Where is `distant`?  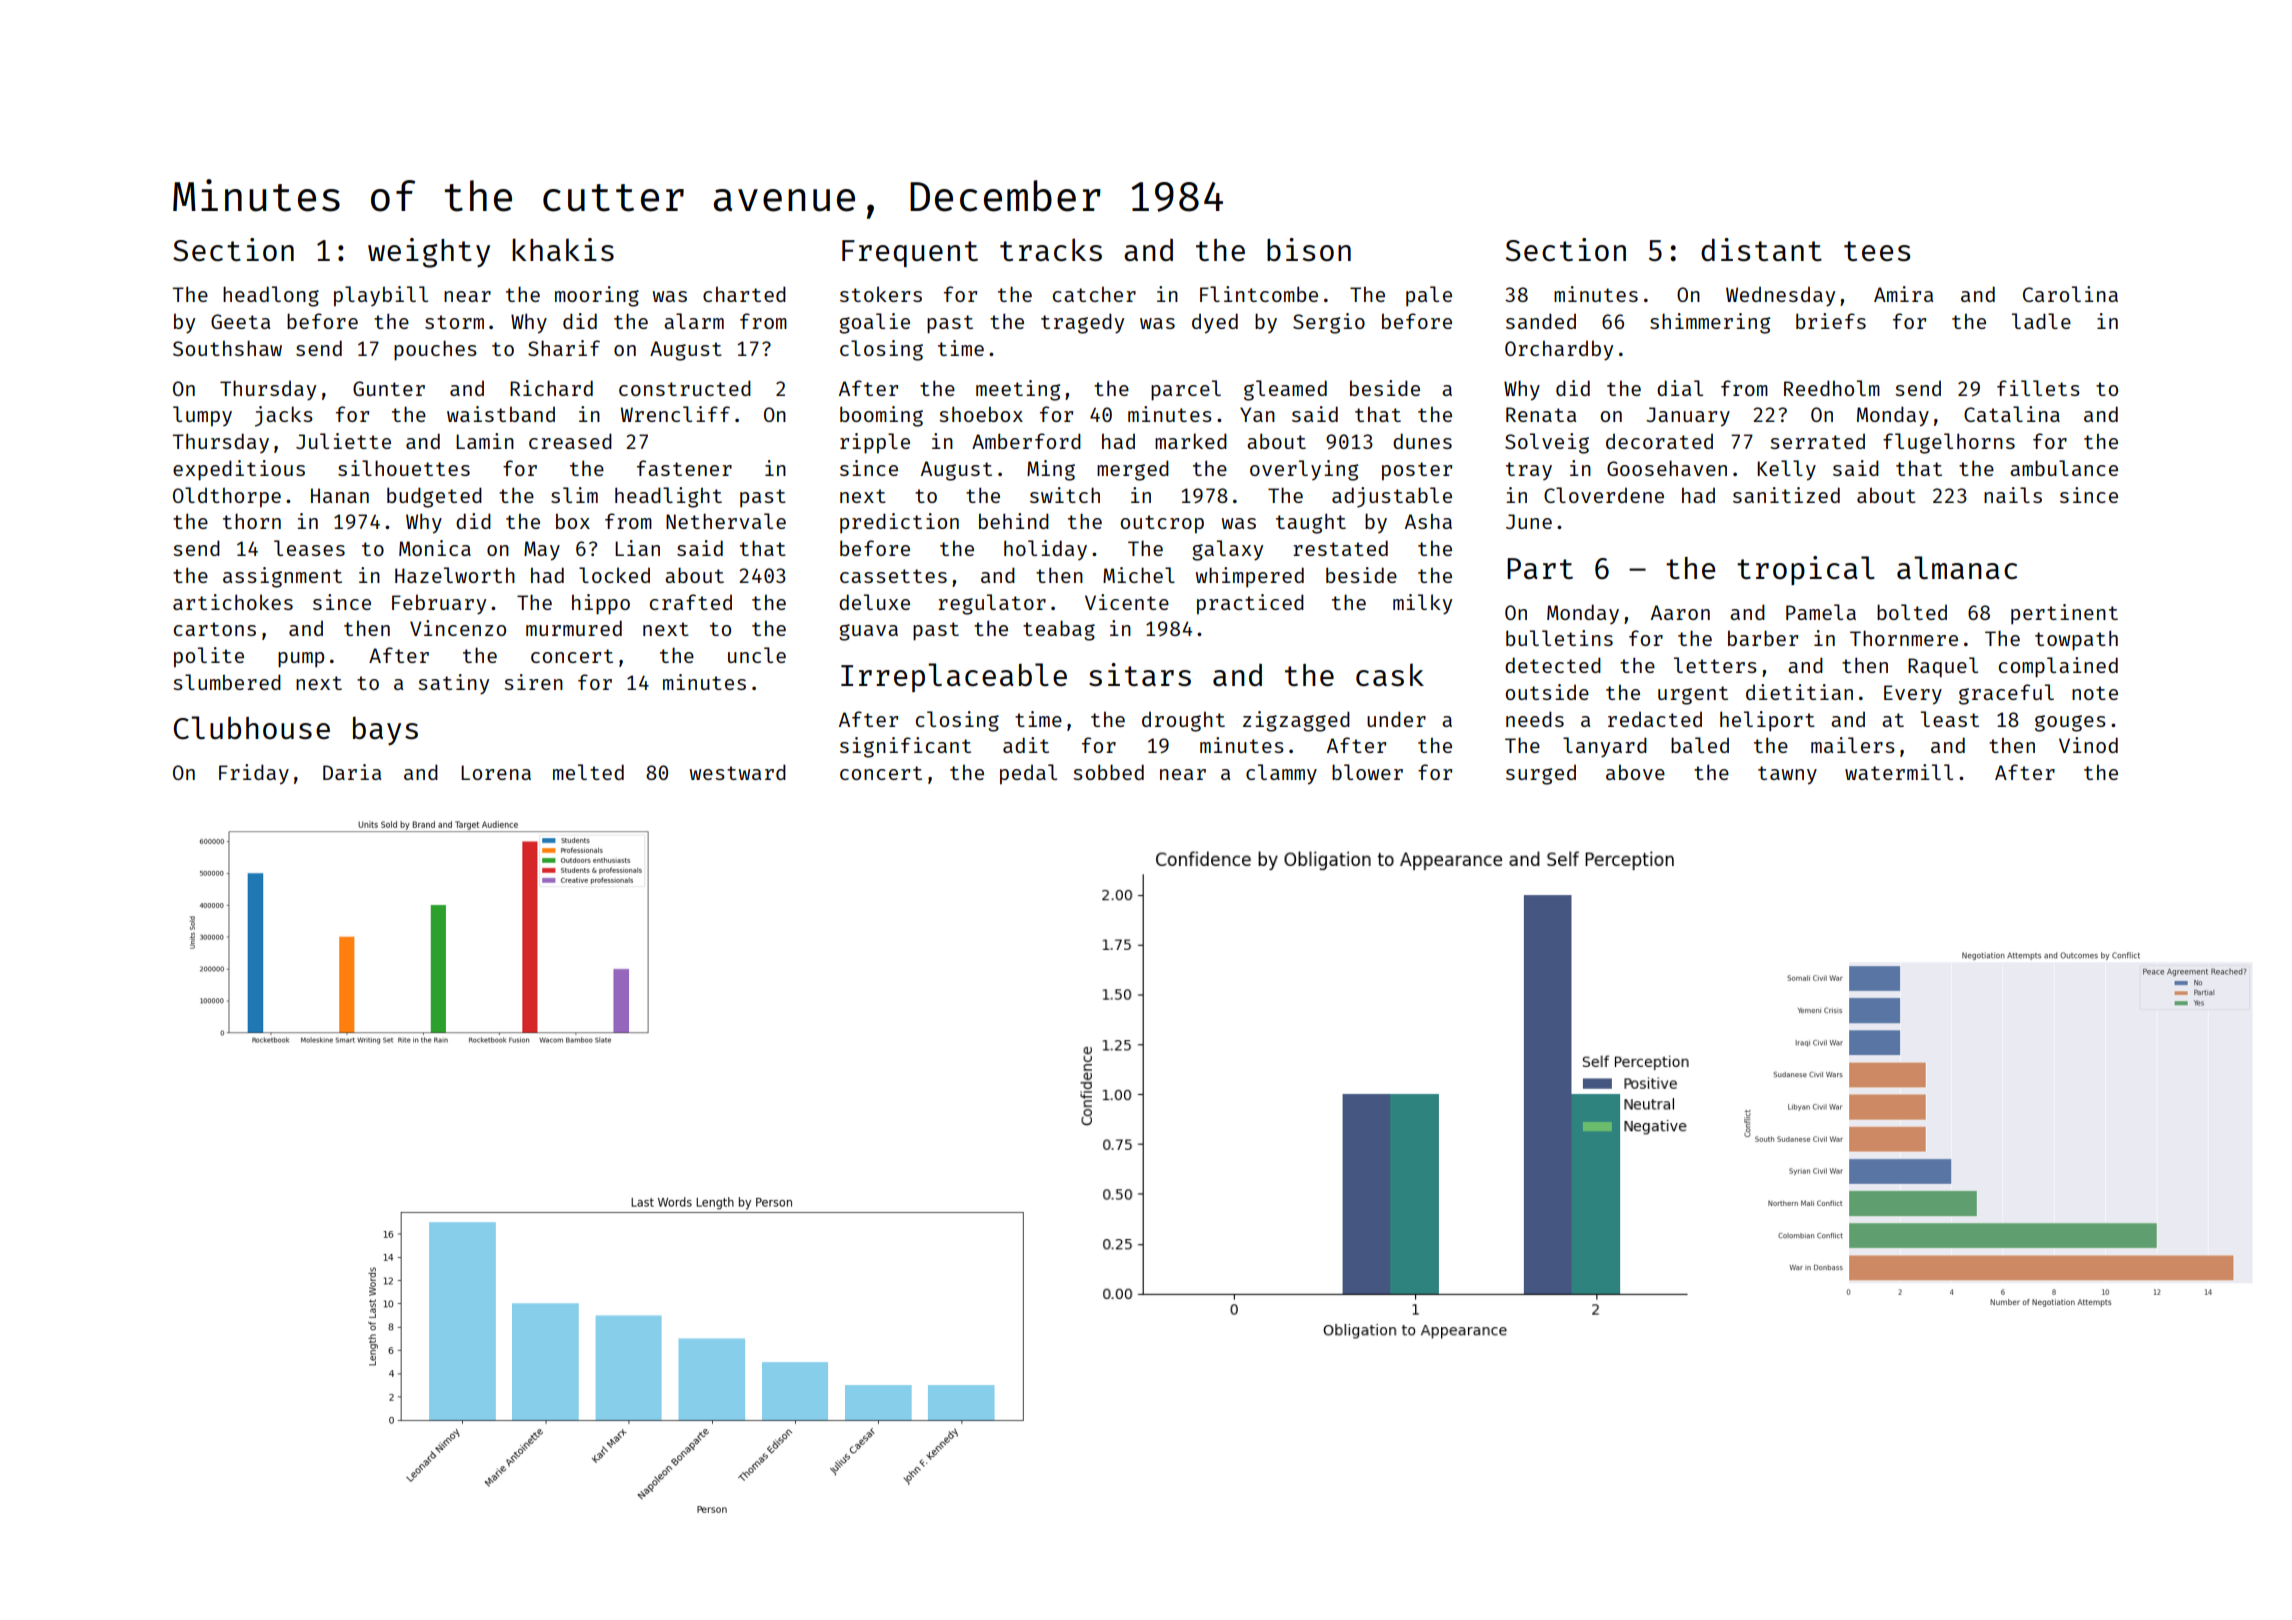 distant is located at coordinates (1761, 249).
